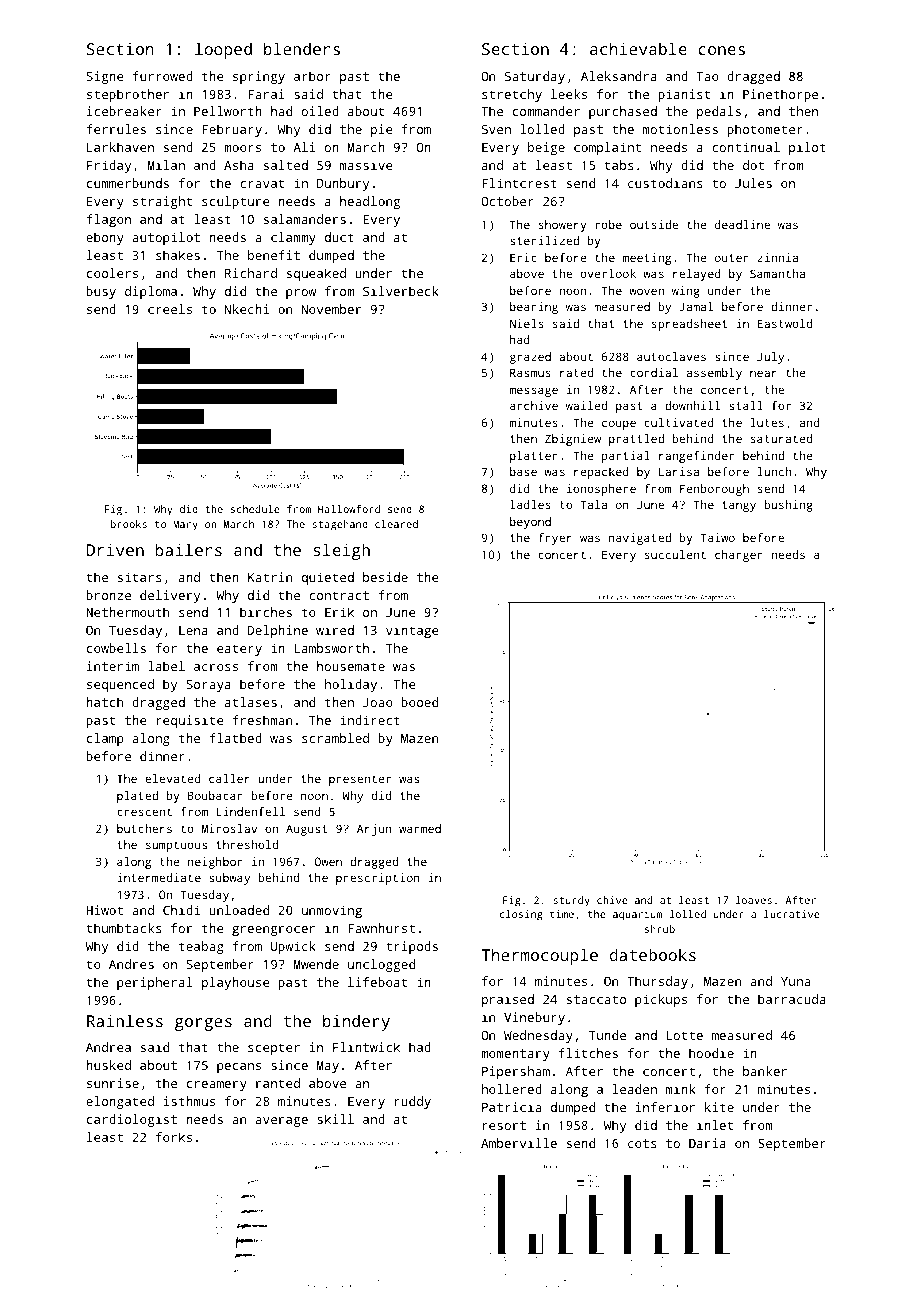 The image size is (924, 1308). I want to click on duct, so click(339, 237).
